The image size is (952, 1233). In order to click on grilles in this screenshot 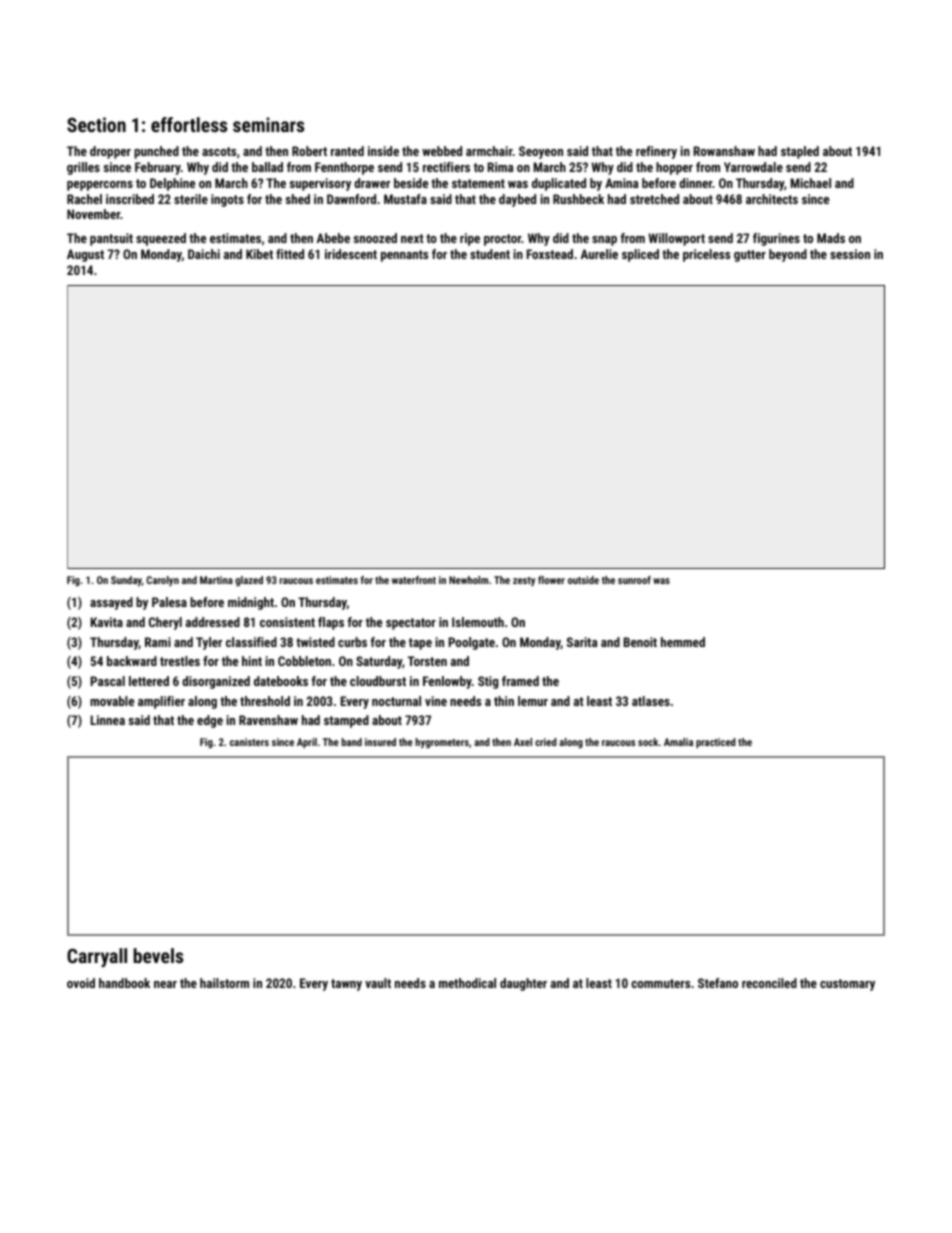, I will do `click(83, 168)`.
